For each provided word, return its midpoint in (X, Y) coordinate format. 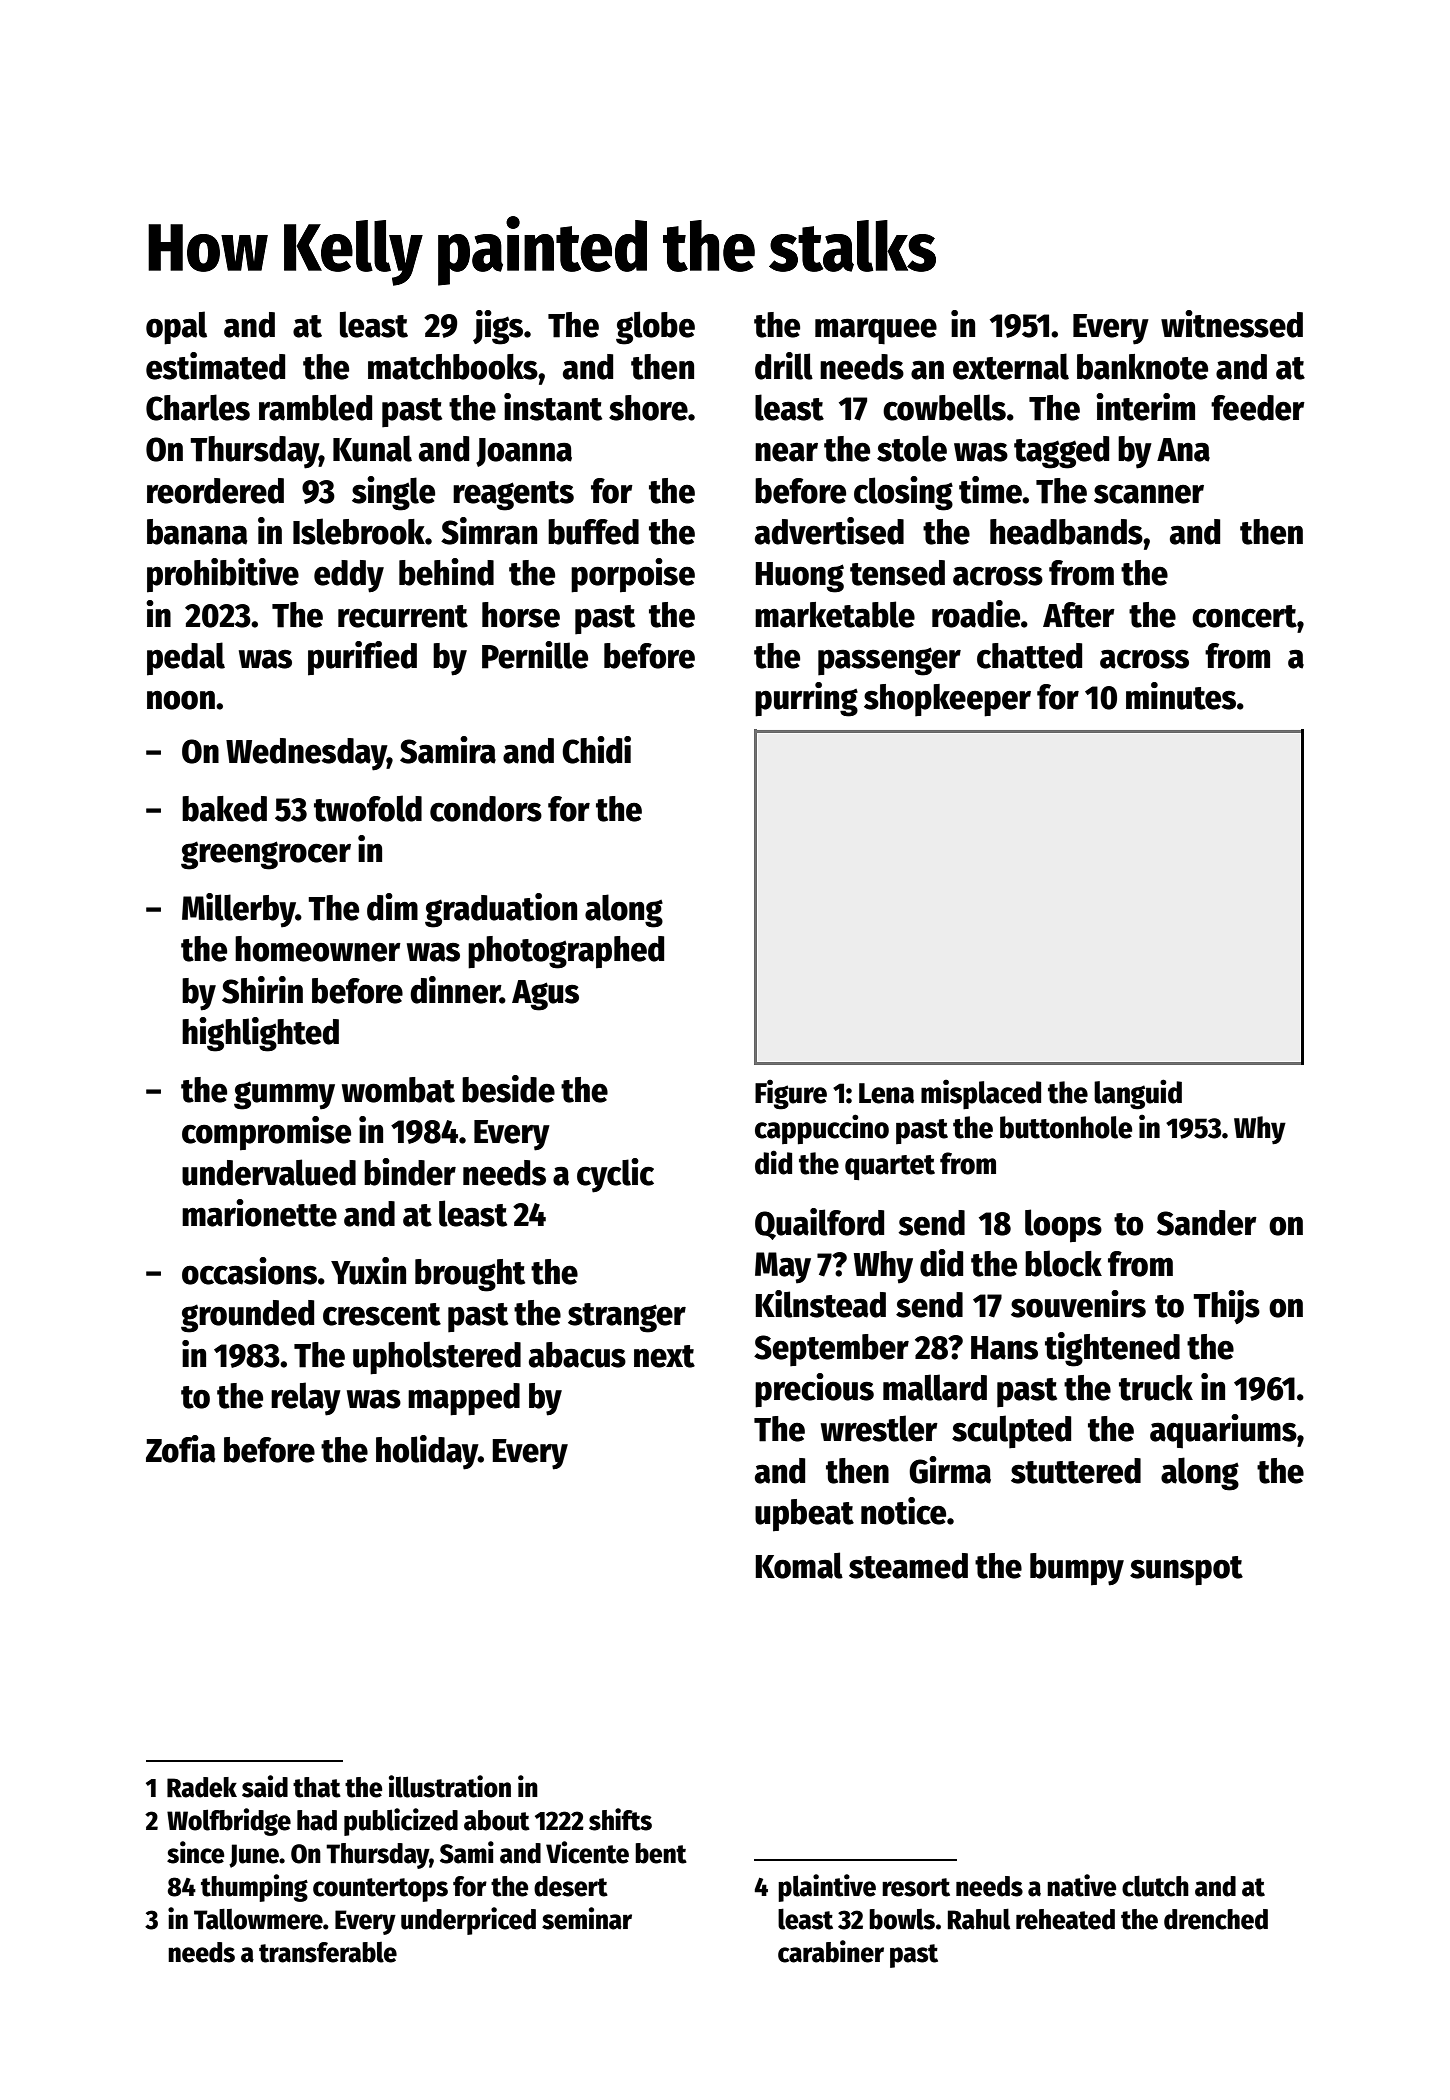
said (265, 1786)
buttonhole (1066, 1127)
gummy (284, 1095)
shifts (620, 1819)
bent (661, 1853)
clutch (1155, 1886)
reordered (215, 491)
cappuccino (822, 1129)
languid (1138, 1094)
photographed (566, 952)
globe (655, 328)
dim (392, 907)
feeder (1258, 408)
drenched (1216, 1919)
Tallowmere (258, 1919)
